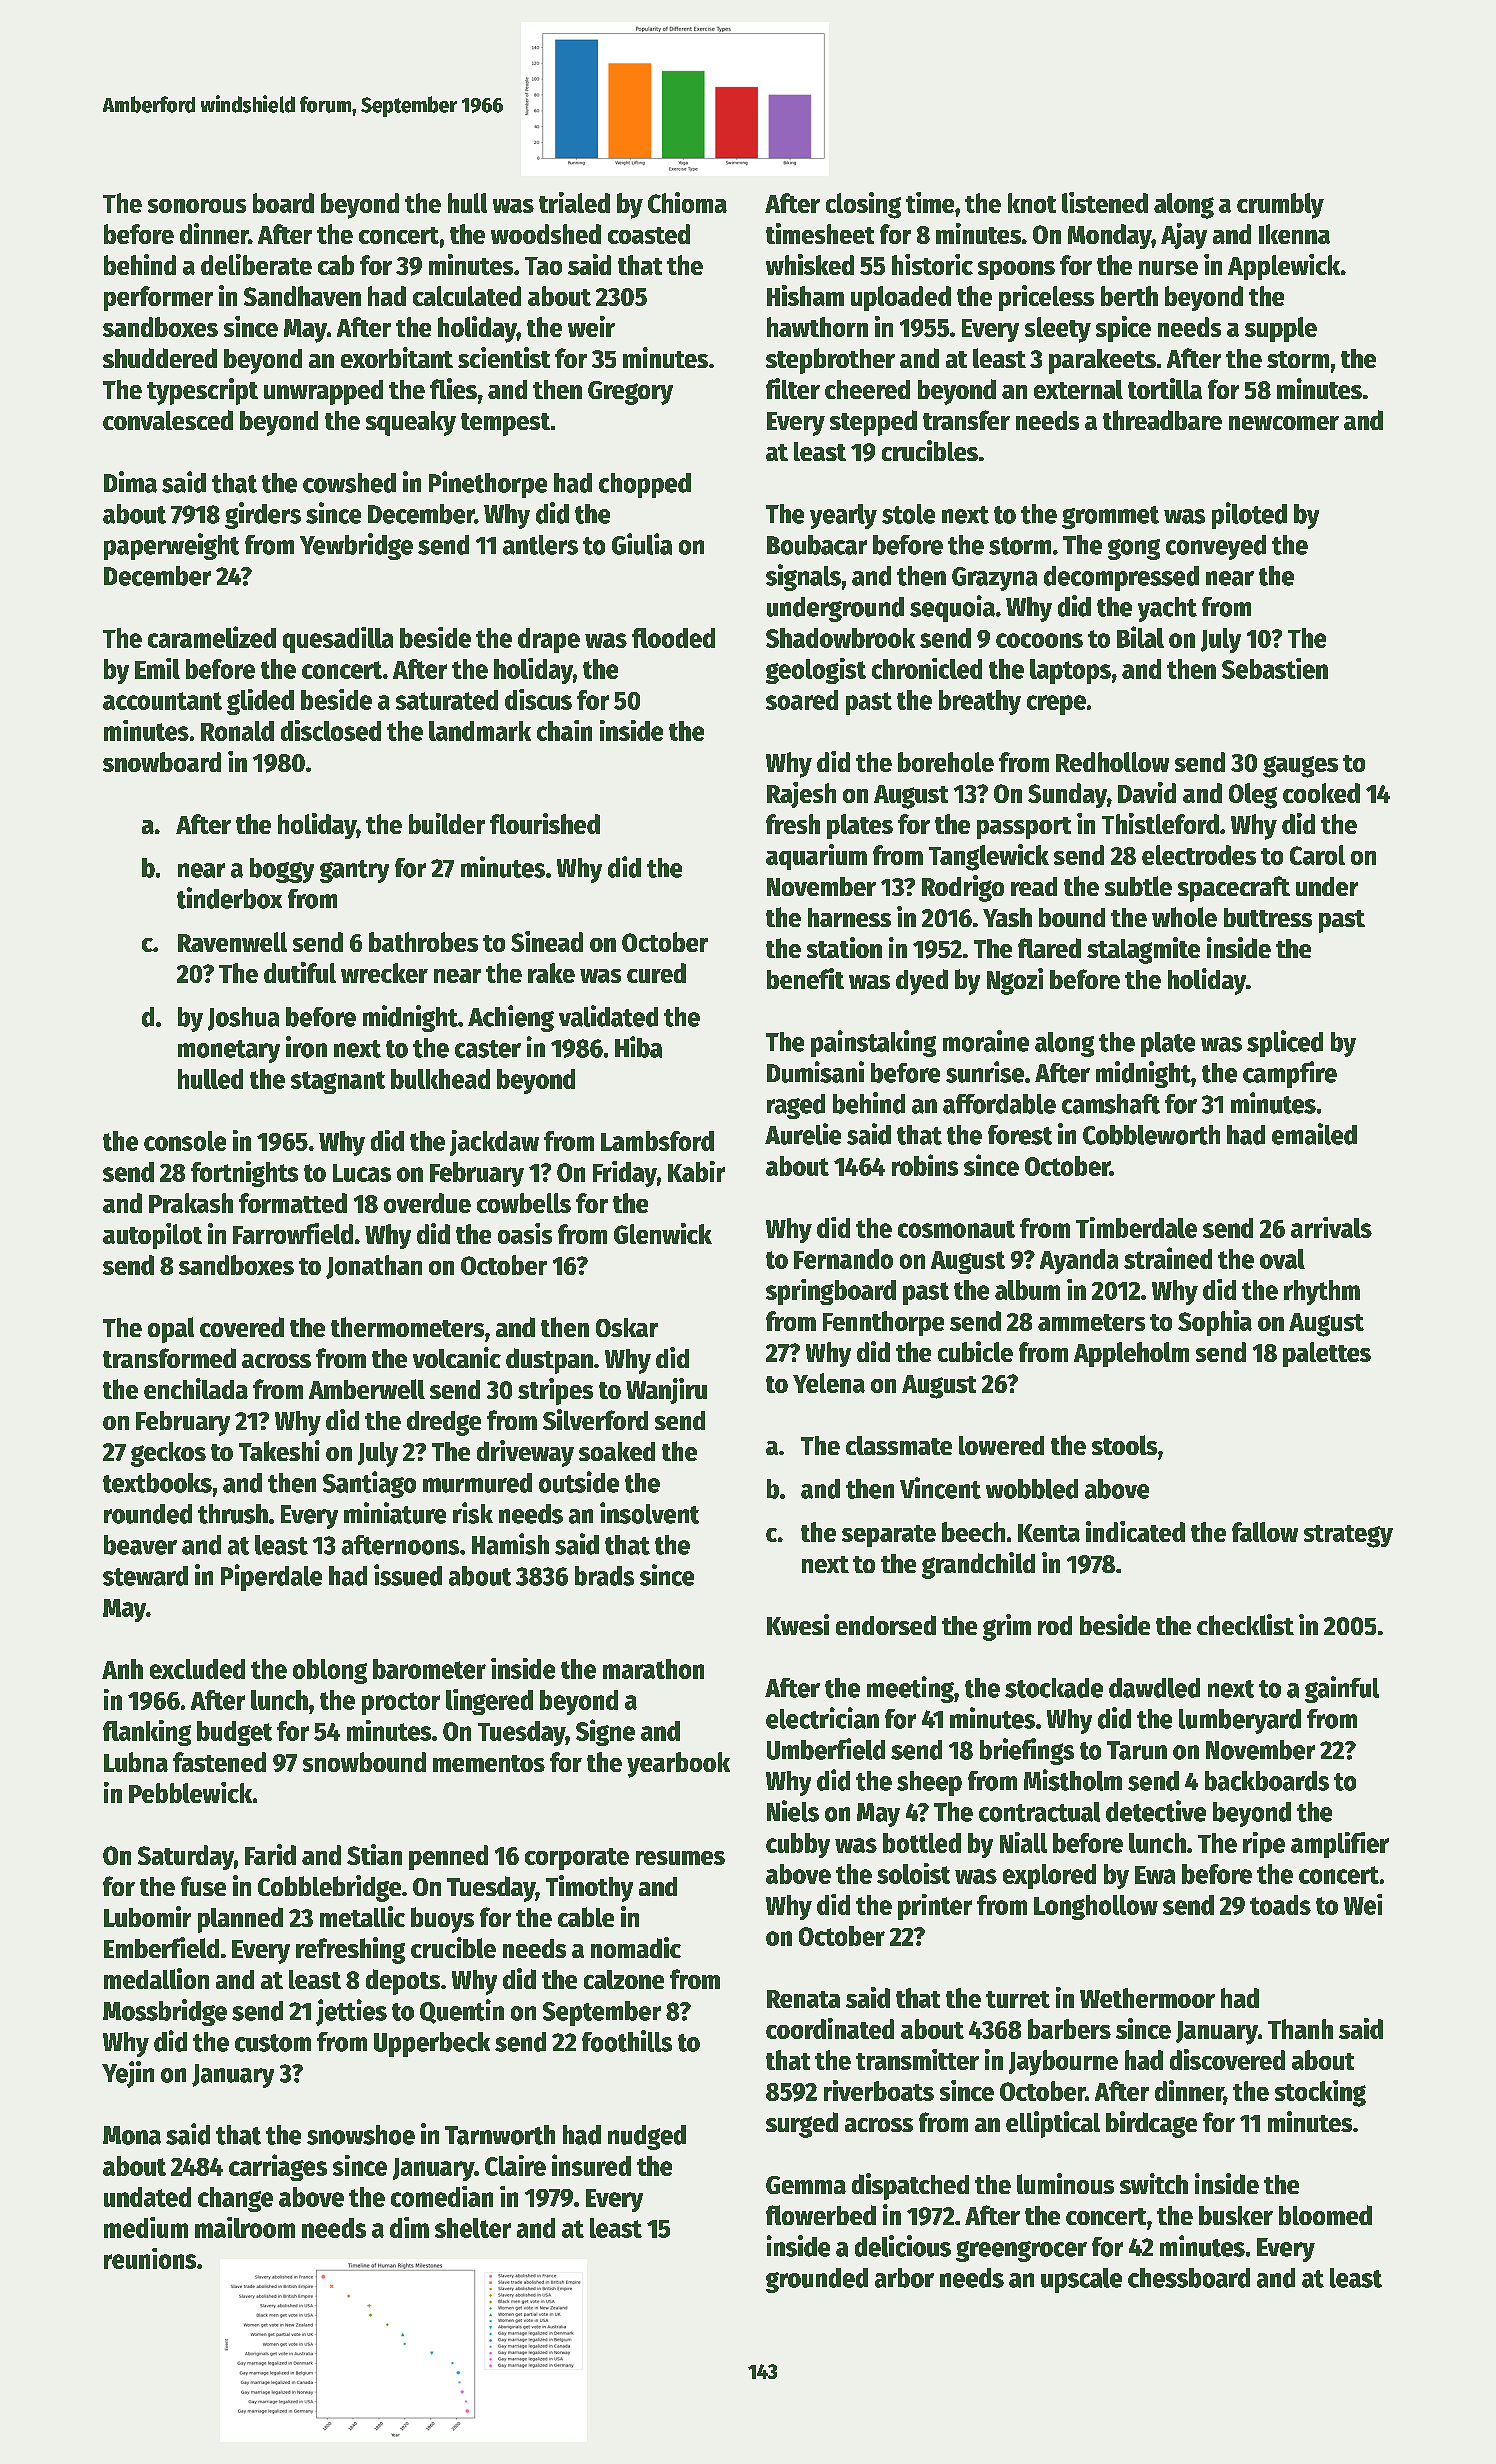  What do you see at coordinates (1151, 1135) in the screenshot?
I see `Cobbleworth` at bounding box center [1151, 1135].
